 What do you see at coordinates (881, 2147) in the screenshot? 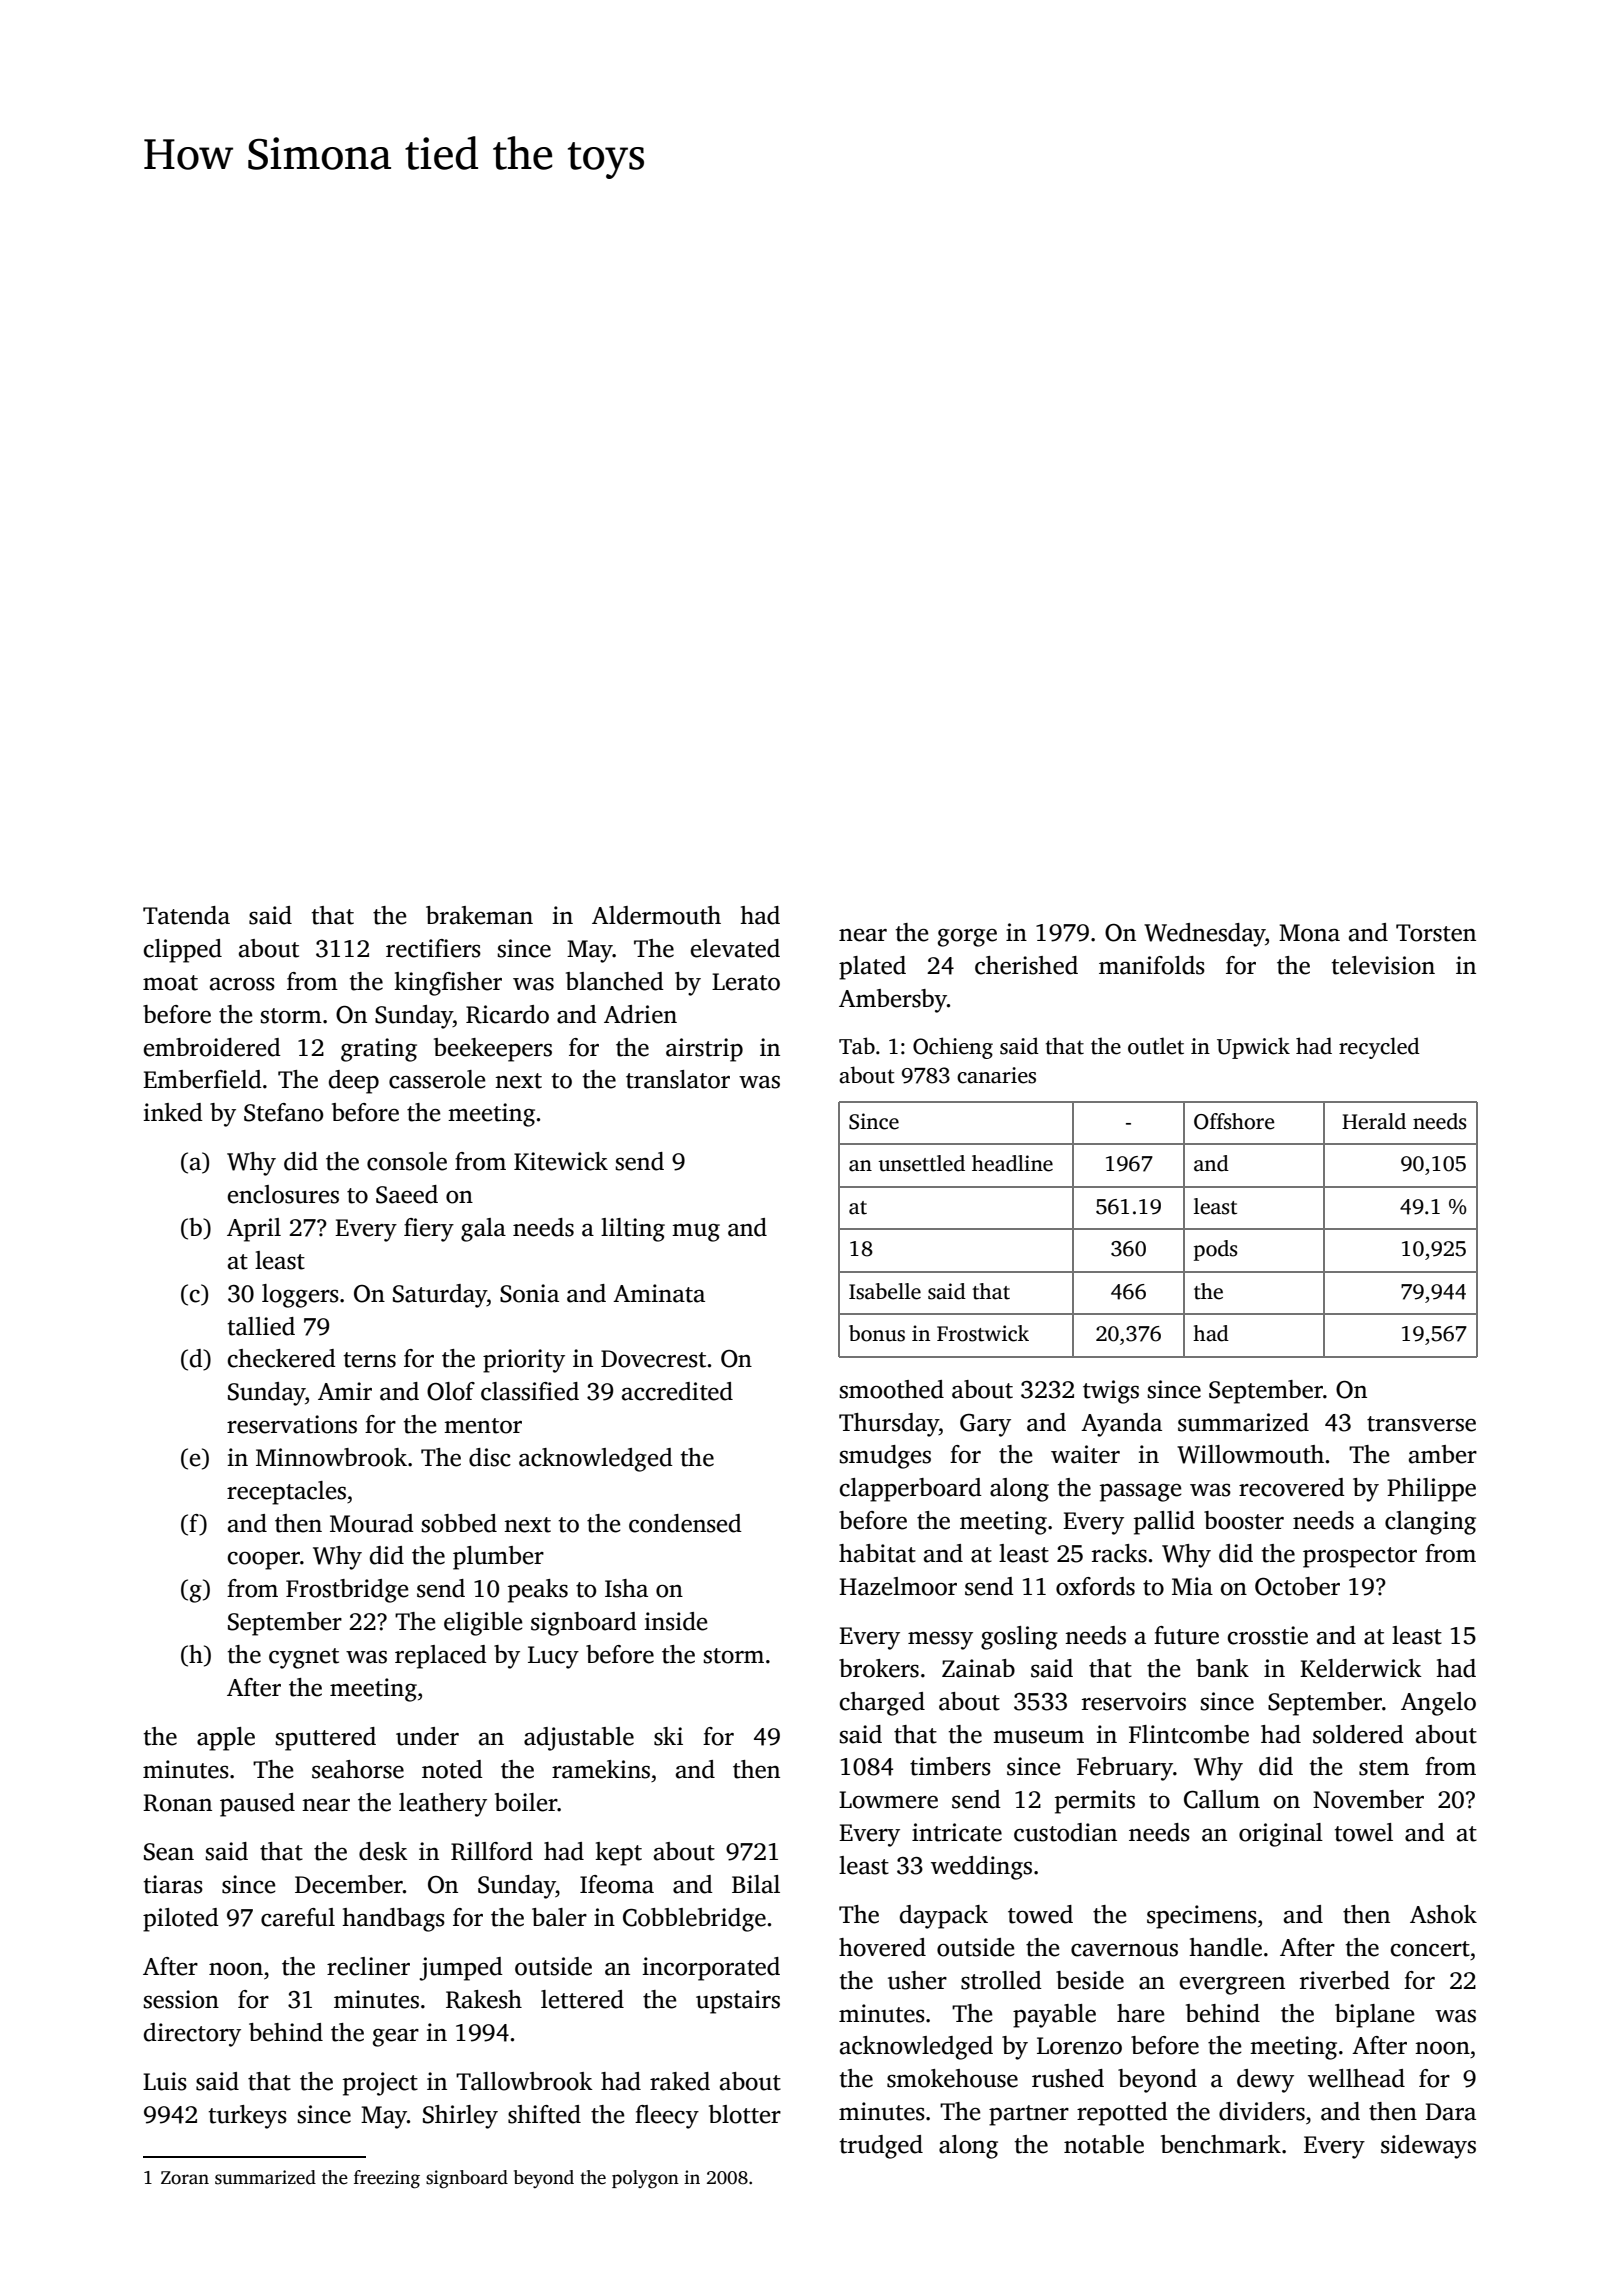
I see `trudged` at bounding box center [881, 2147].
